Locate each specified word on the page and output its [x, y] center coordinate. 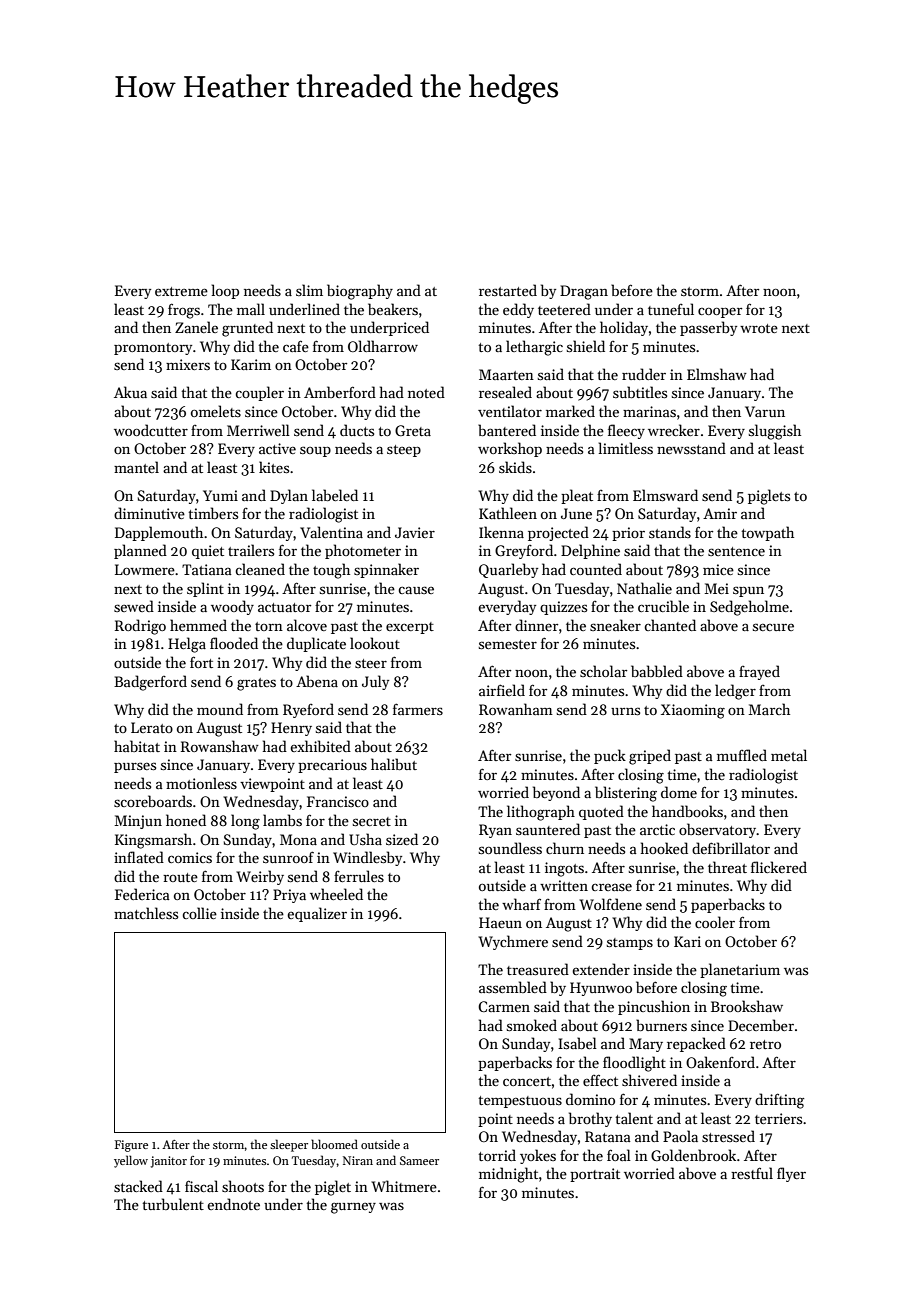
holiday [624, 328]
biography [360, 292]
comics [190, 857]
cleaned [260, 569]
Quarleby [508, 570]
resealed [505, 392]
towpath [767, 533]
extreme [181, 291]
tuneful [671, 309]
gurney [353, 1208]
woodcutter [151, 430]
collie [199, 913]
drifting [779, 1101]
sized [402, 839]
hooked [664, 848]
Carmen [504, 1006]
